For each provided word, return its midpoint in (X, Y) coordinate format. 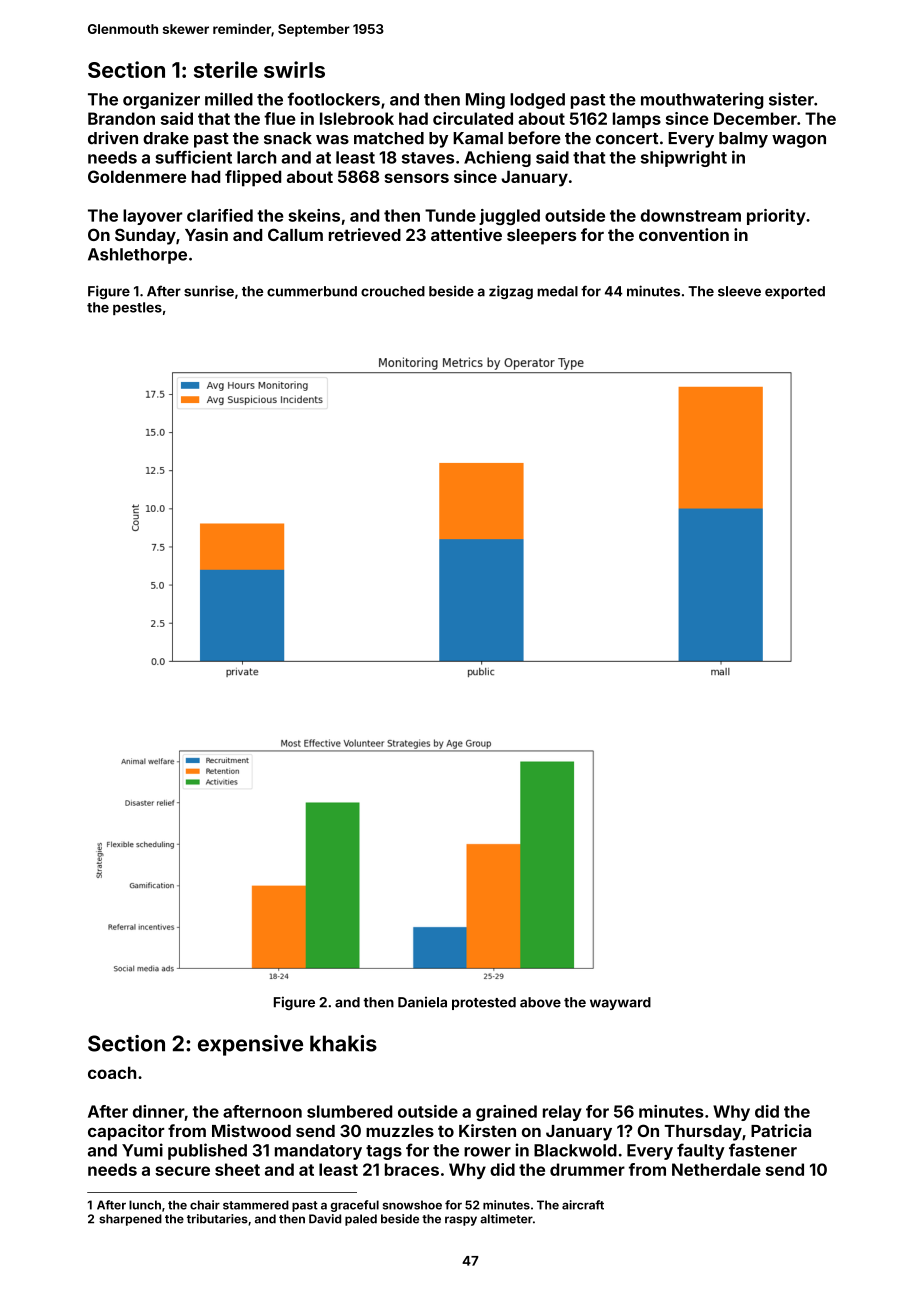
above (540, 1002)
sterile (226, 69)
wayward (620, 1003)
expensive (250, 1045)
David (325, 1219)
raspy (461, 1221)
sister (791, 99)
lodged (537, 101)
